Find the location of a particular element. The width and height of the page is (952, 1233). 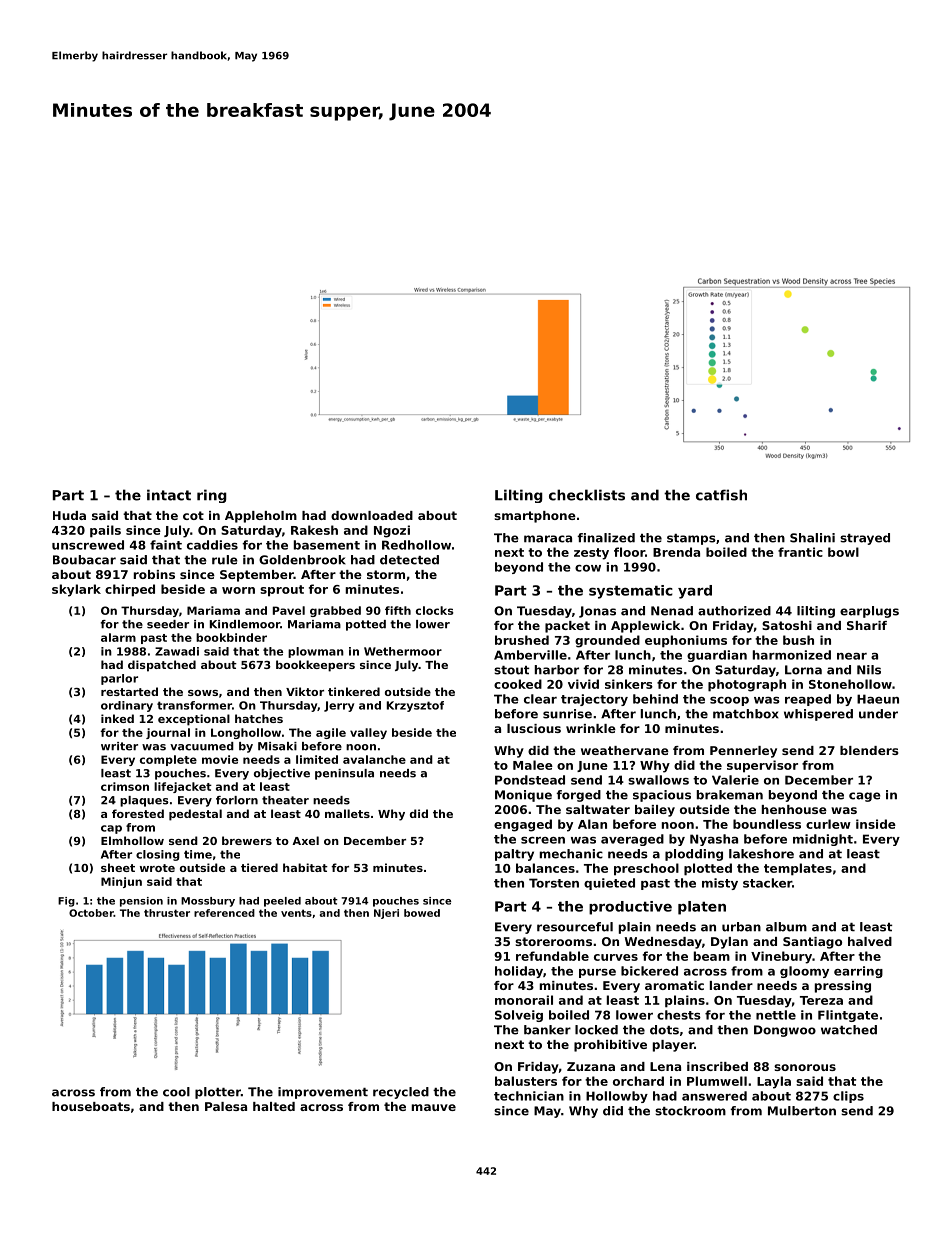

stamps is located at coordinates (691, 539).
